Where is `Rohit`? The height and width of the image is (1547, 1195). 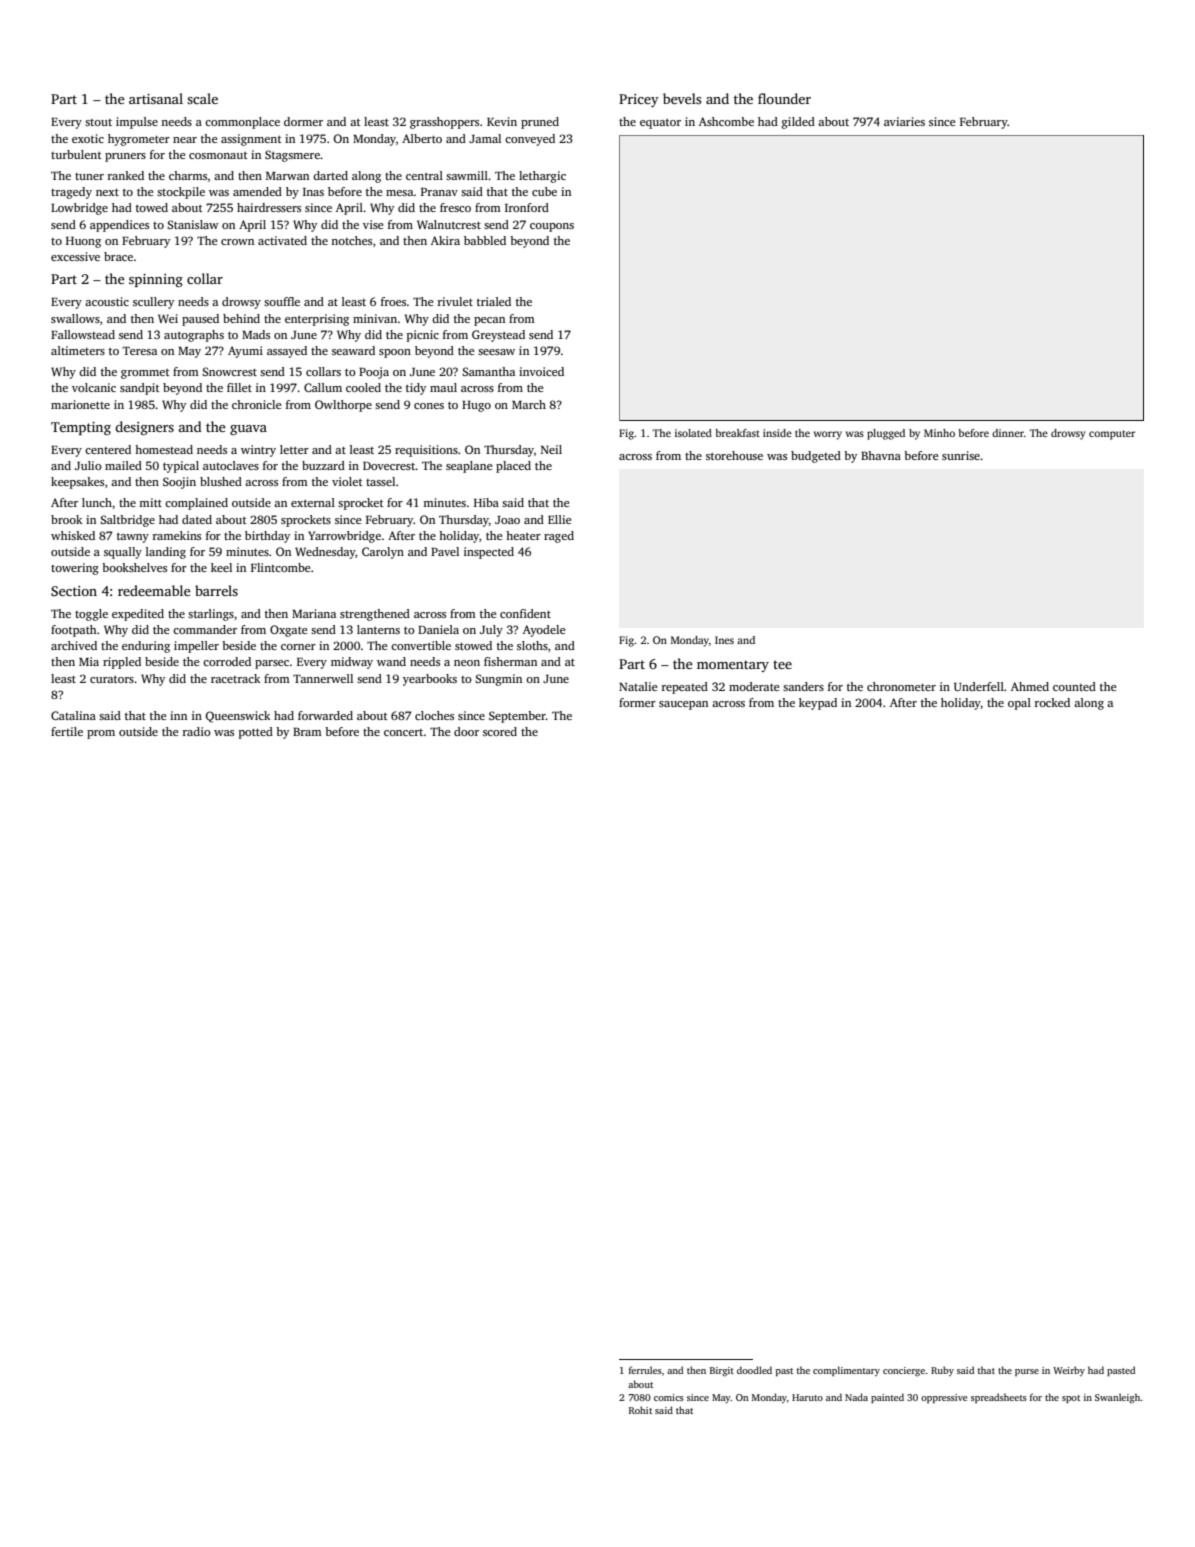
Rohit is located at coordinates (640, 1410).
